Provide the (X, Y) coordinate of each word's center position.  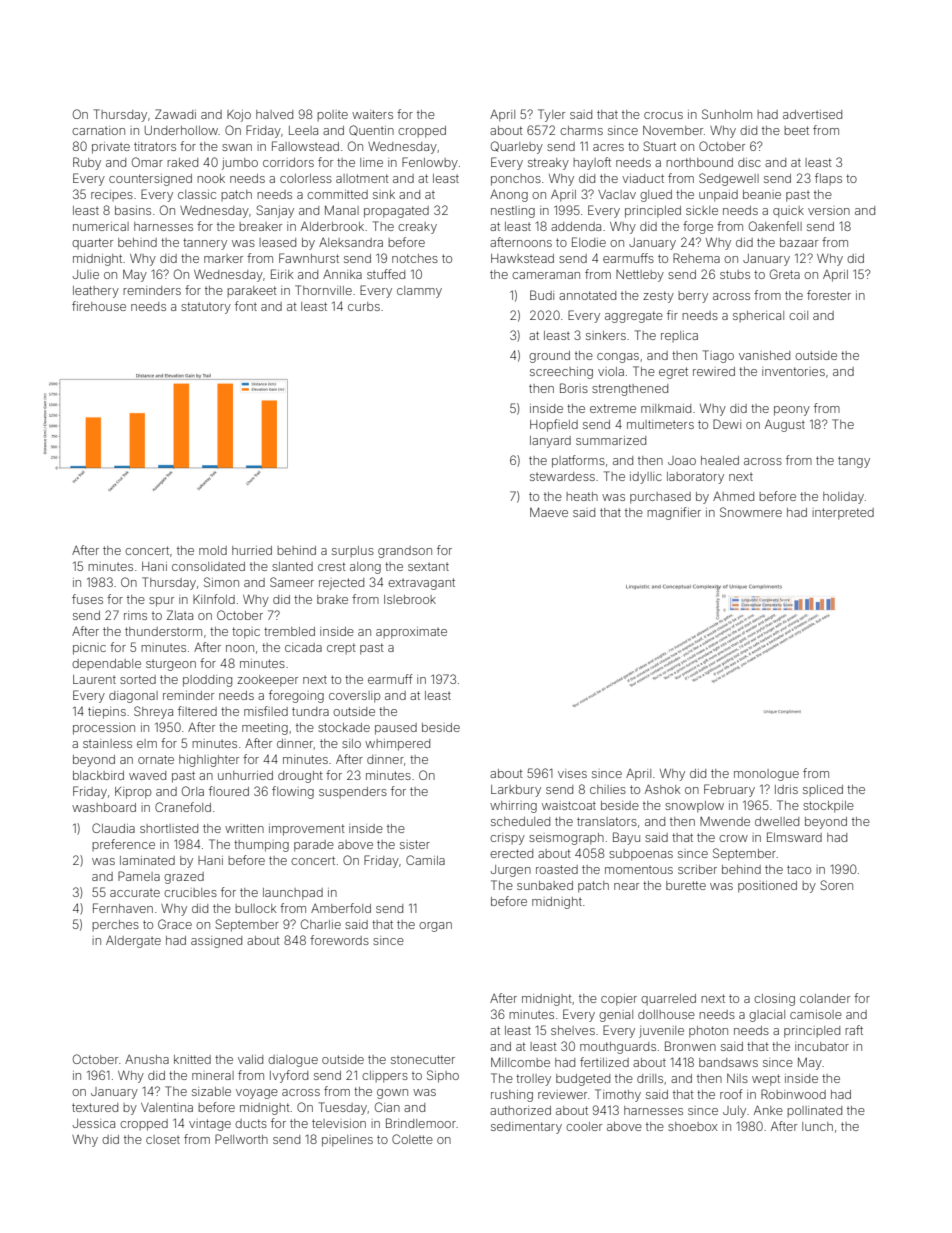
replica (679, 336)
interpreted (843, 514)
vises (572, 773)
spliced (823, 790)
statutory (206, 308)
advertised (812, 114)
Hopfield (554, 425)
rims (135, 615)
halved (274, 114)
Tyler (551, 115)
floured (229, 791)
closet (163, 1139)
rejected (341, 584)
